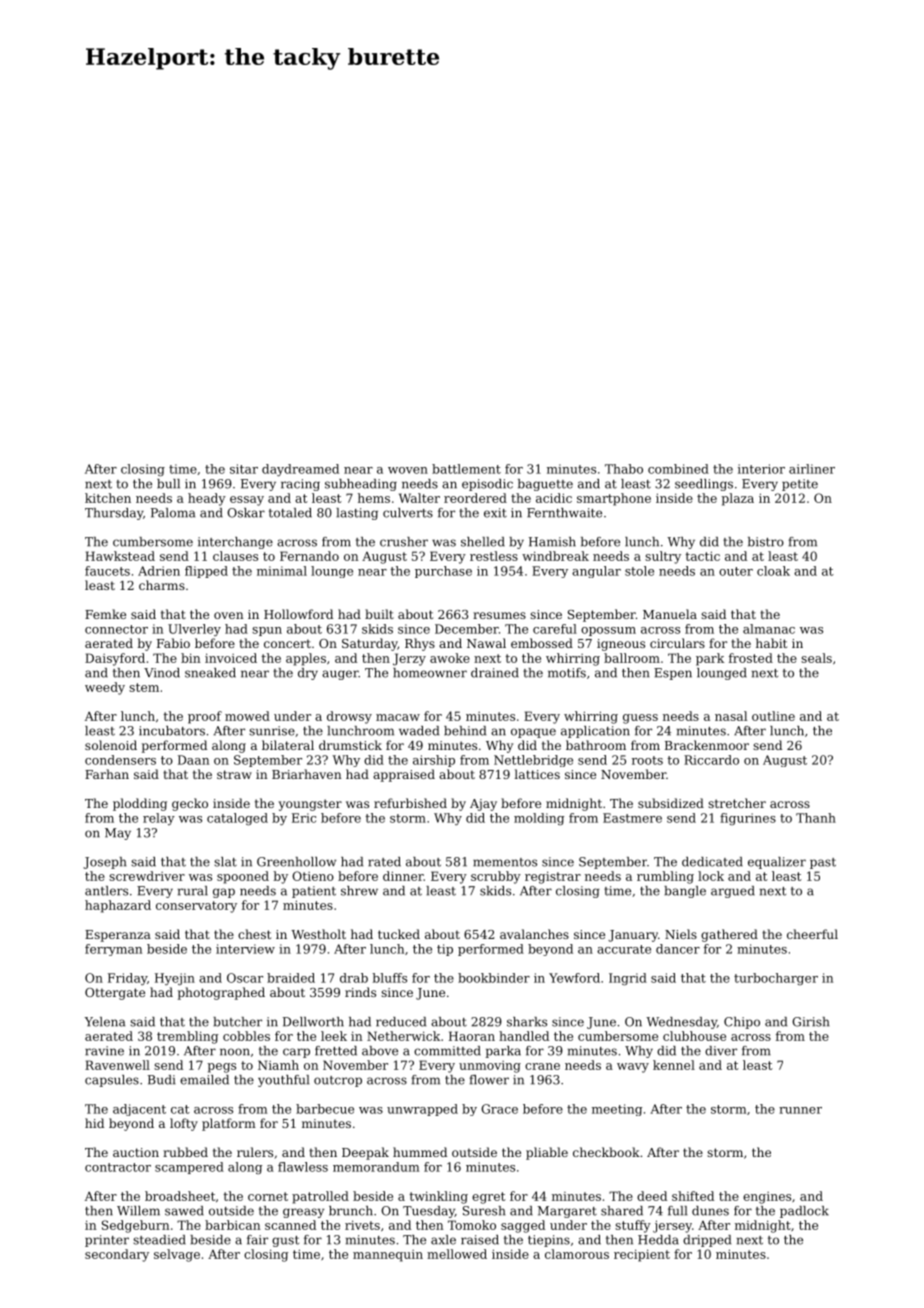 Image resolution: width=924 pixels, height=1308 pixels. I want to click on kitchen, so click(108, 498).
